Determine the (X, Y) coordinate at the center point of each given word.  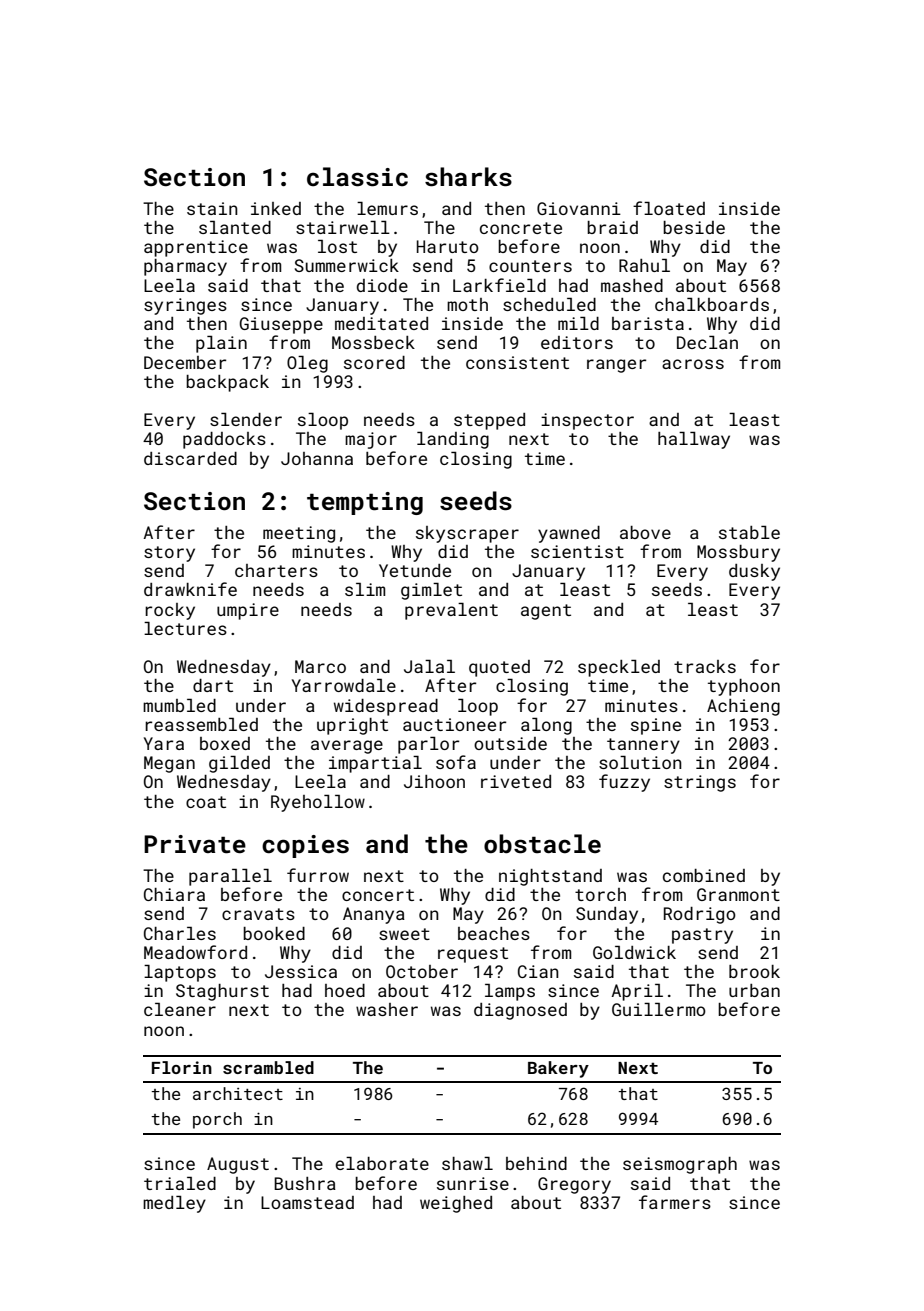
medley (174, 1204)
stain (212, 208)
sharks (468, 177)
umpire (248, 611)
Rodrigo (700, 915)
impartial (375, 764)
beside (694, 227)
